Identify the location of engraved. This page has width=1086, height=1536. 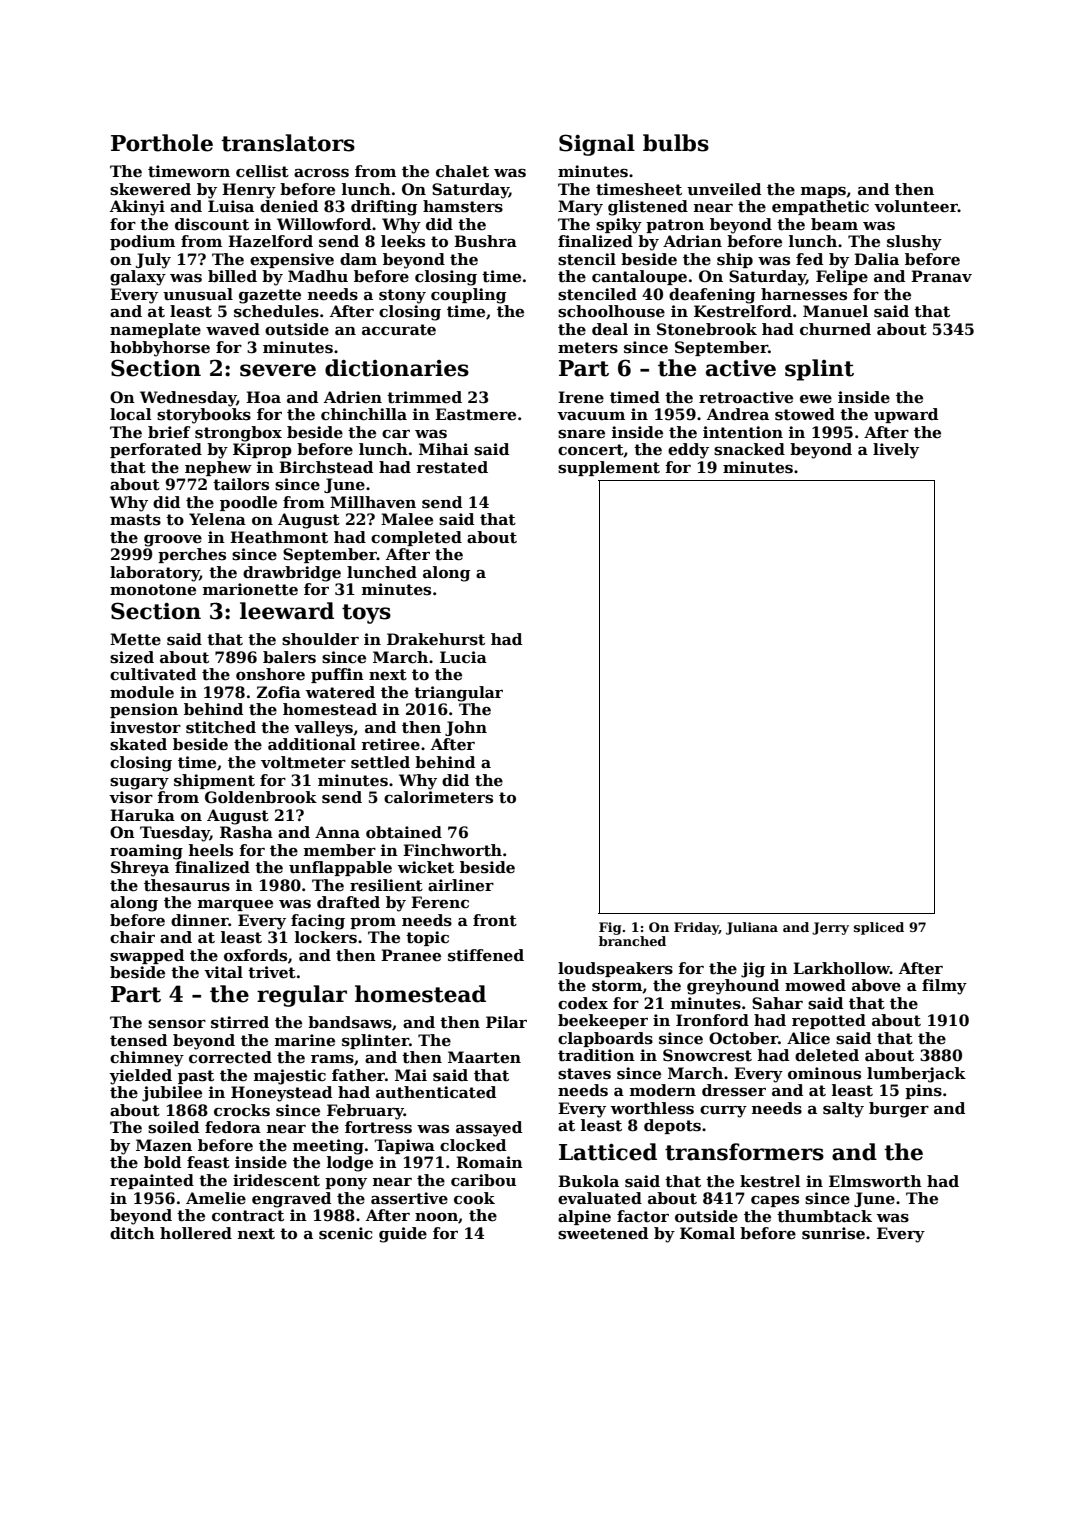
(291, 1200).
